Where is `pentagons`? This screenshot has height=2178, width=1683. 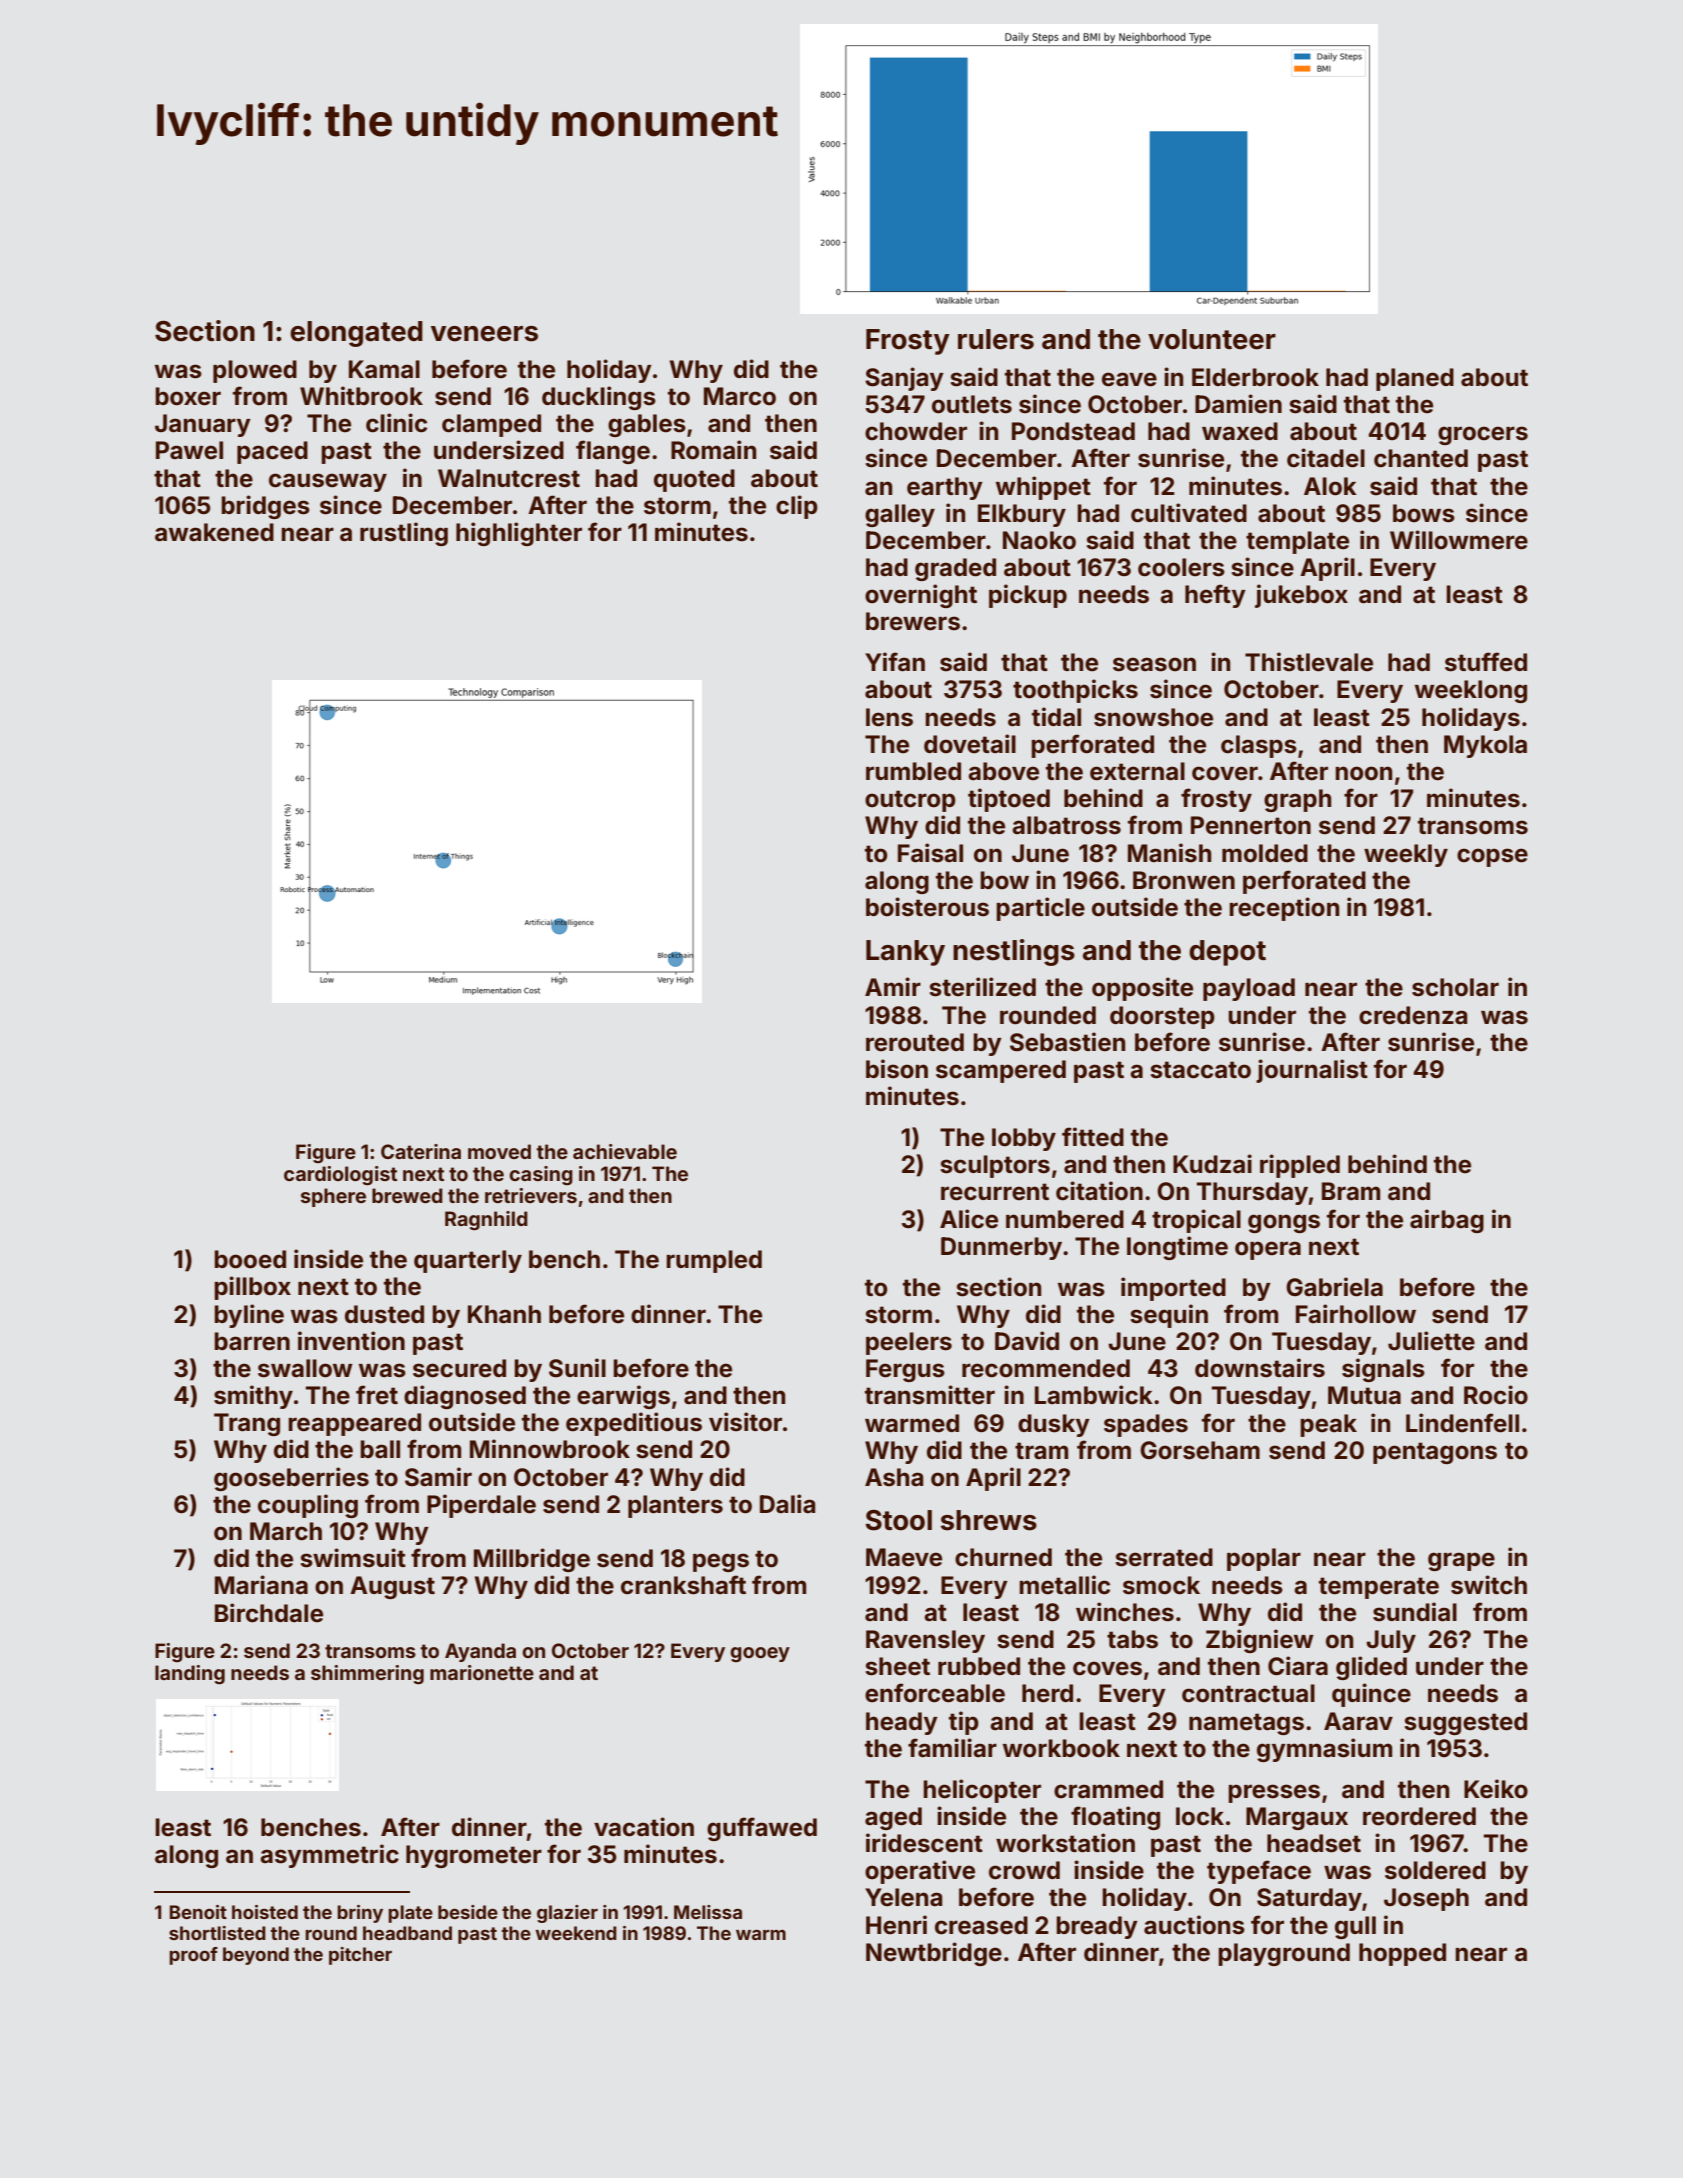
pentagons is located at coordinates (1435, 1453).
